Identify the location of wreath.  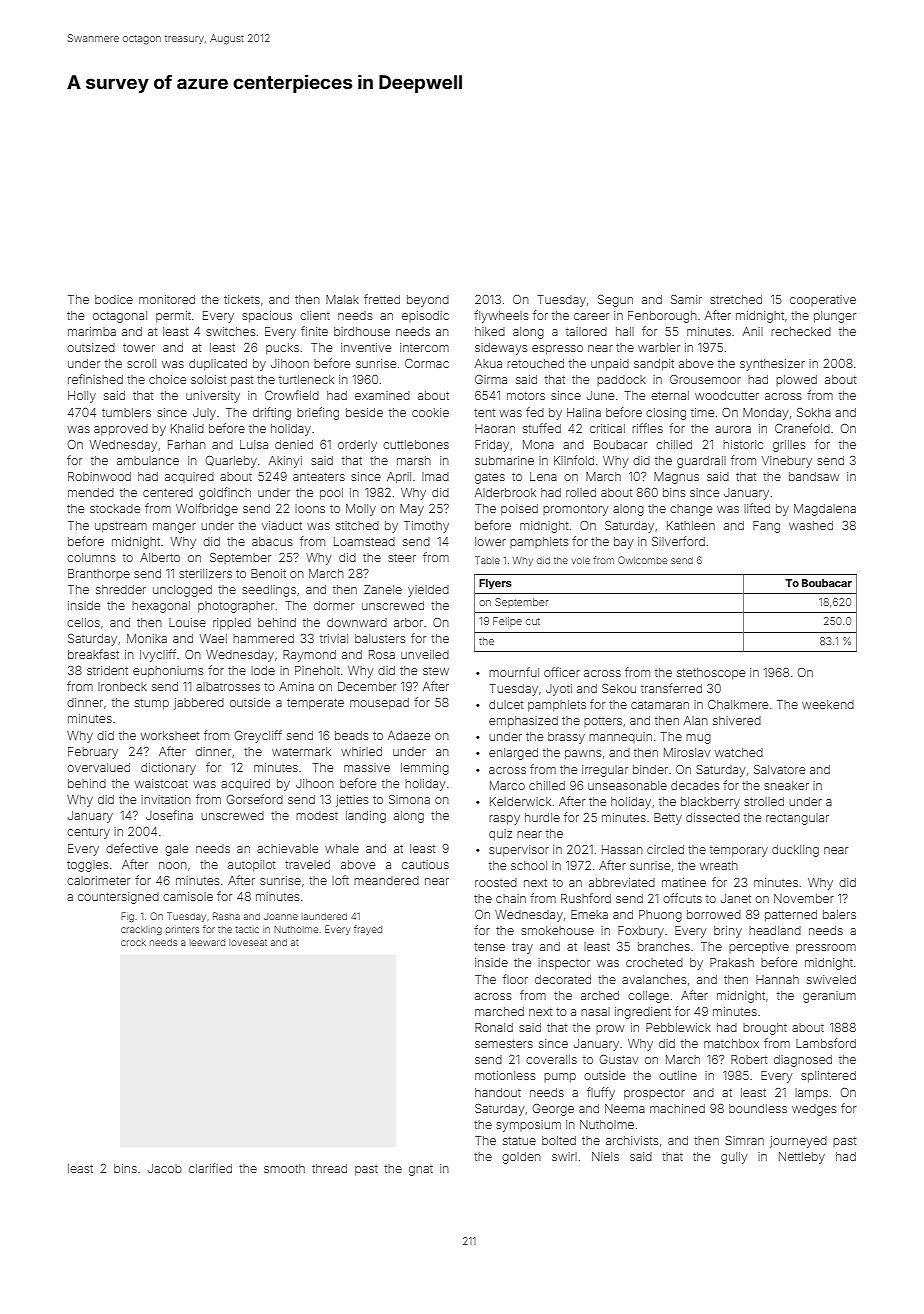
(719, 865).
